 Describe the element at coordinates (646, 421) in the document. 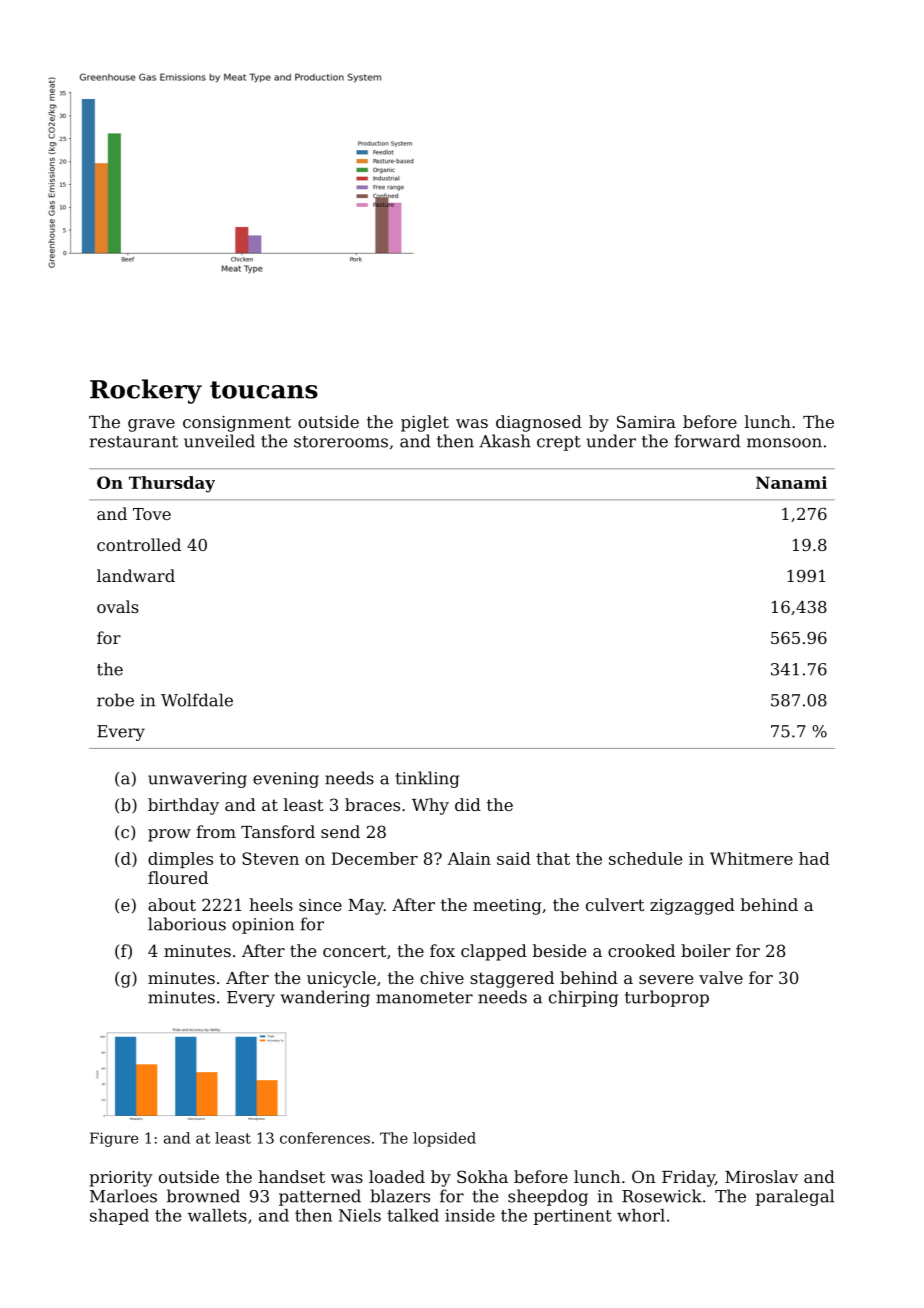

I see `Samira` at that location.
